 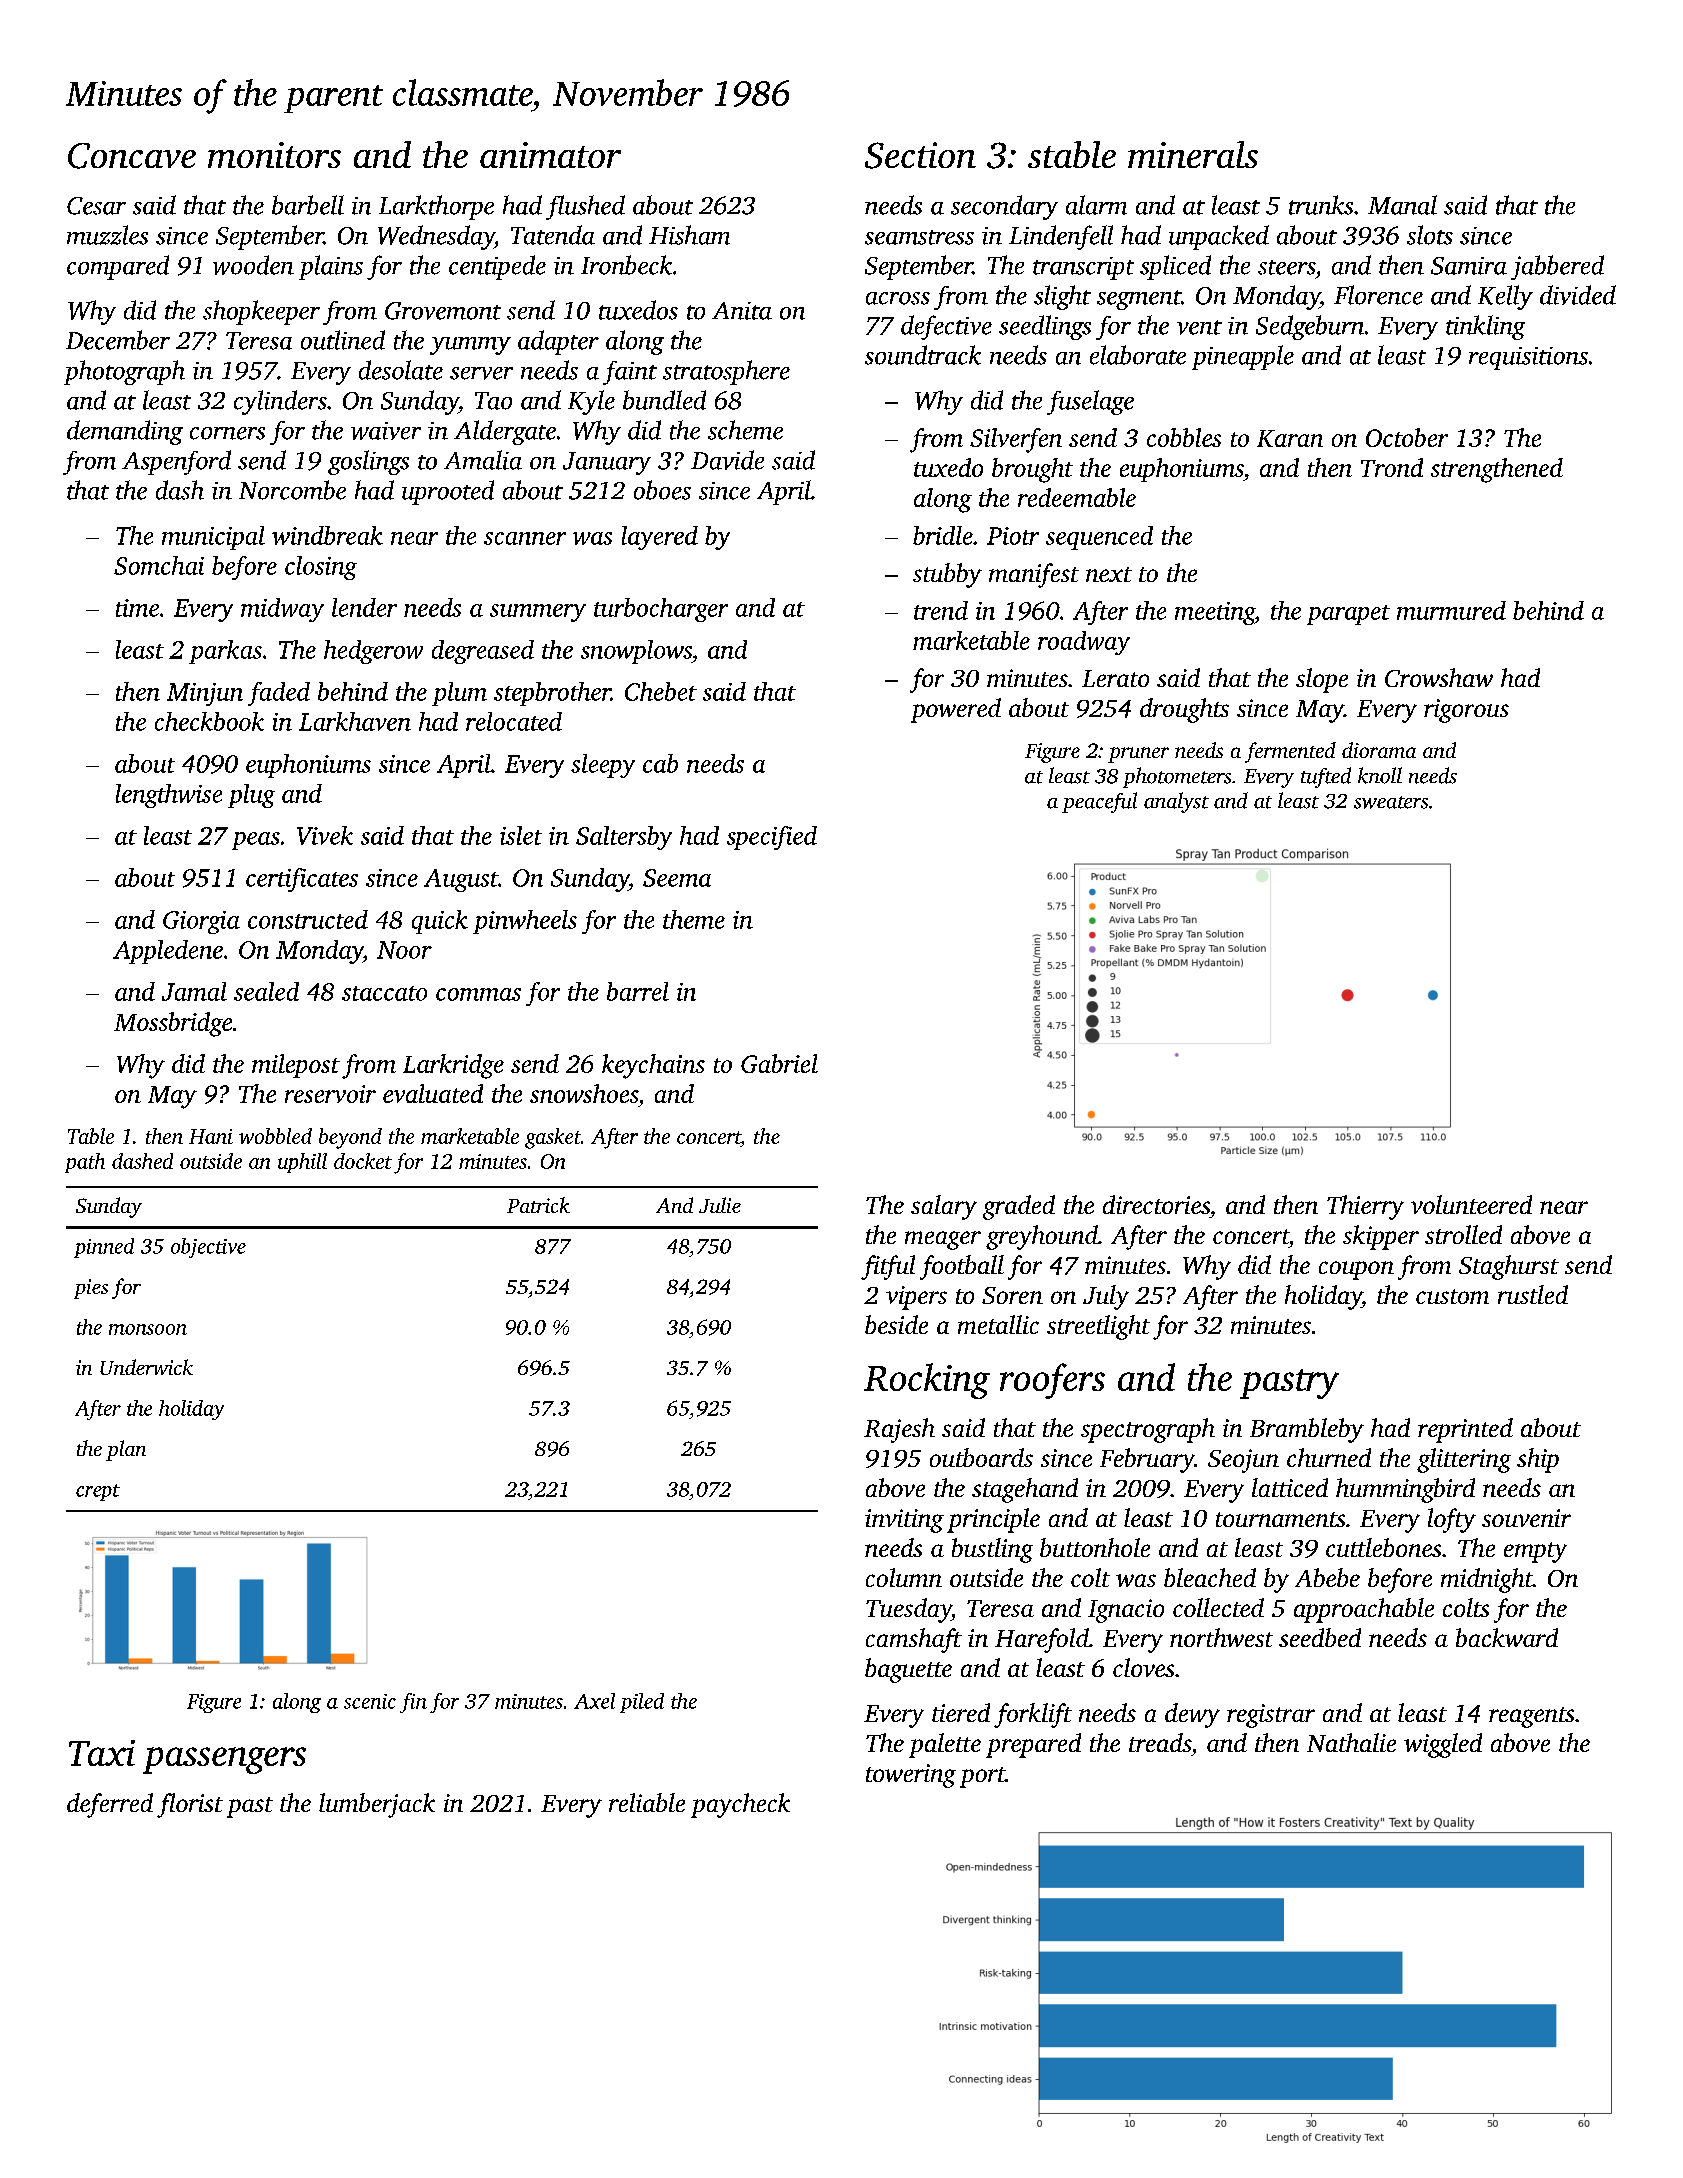 I want to click on wiggled, so click(x=1443, y=1745).
